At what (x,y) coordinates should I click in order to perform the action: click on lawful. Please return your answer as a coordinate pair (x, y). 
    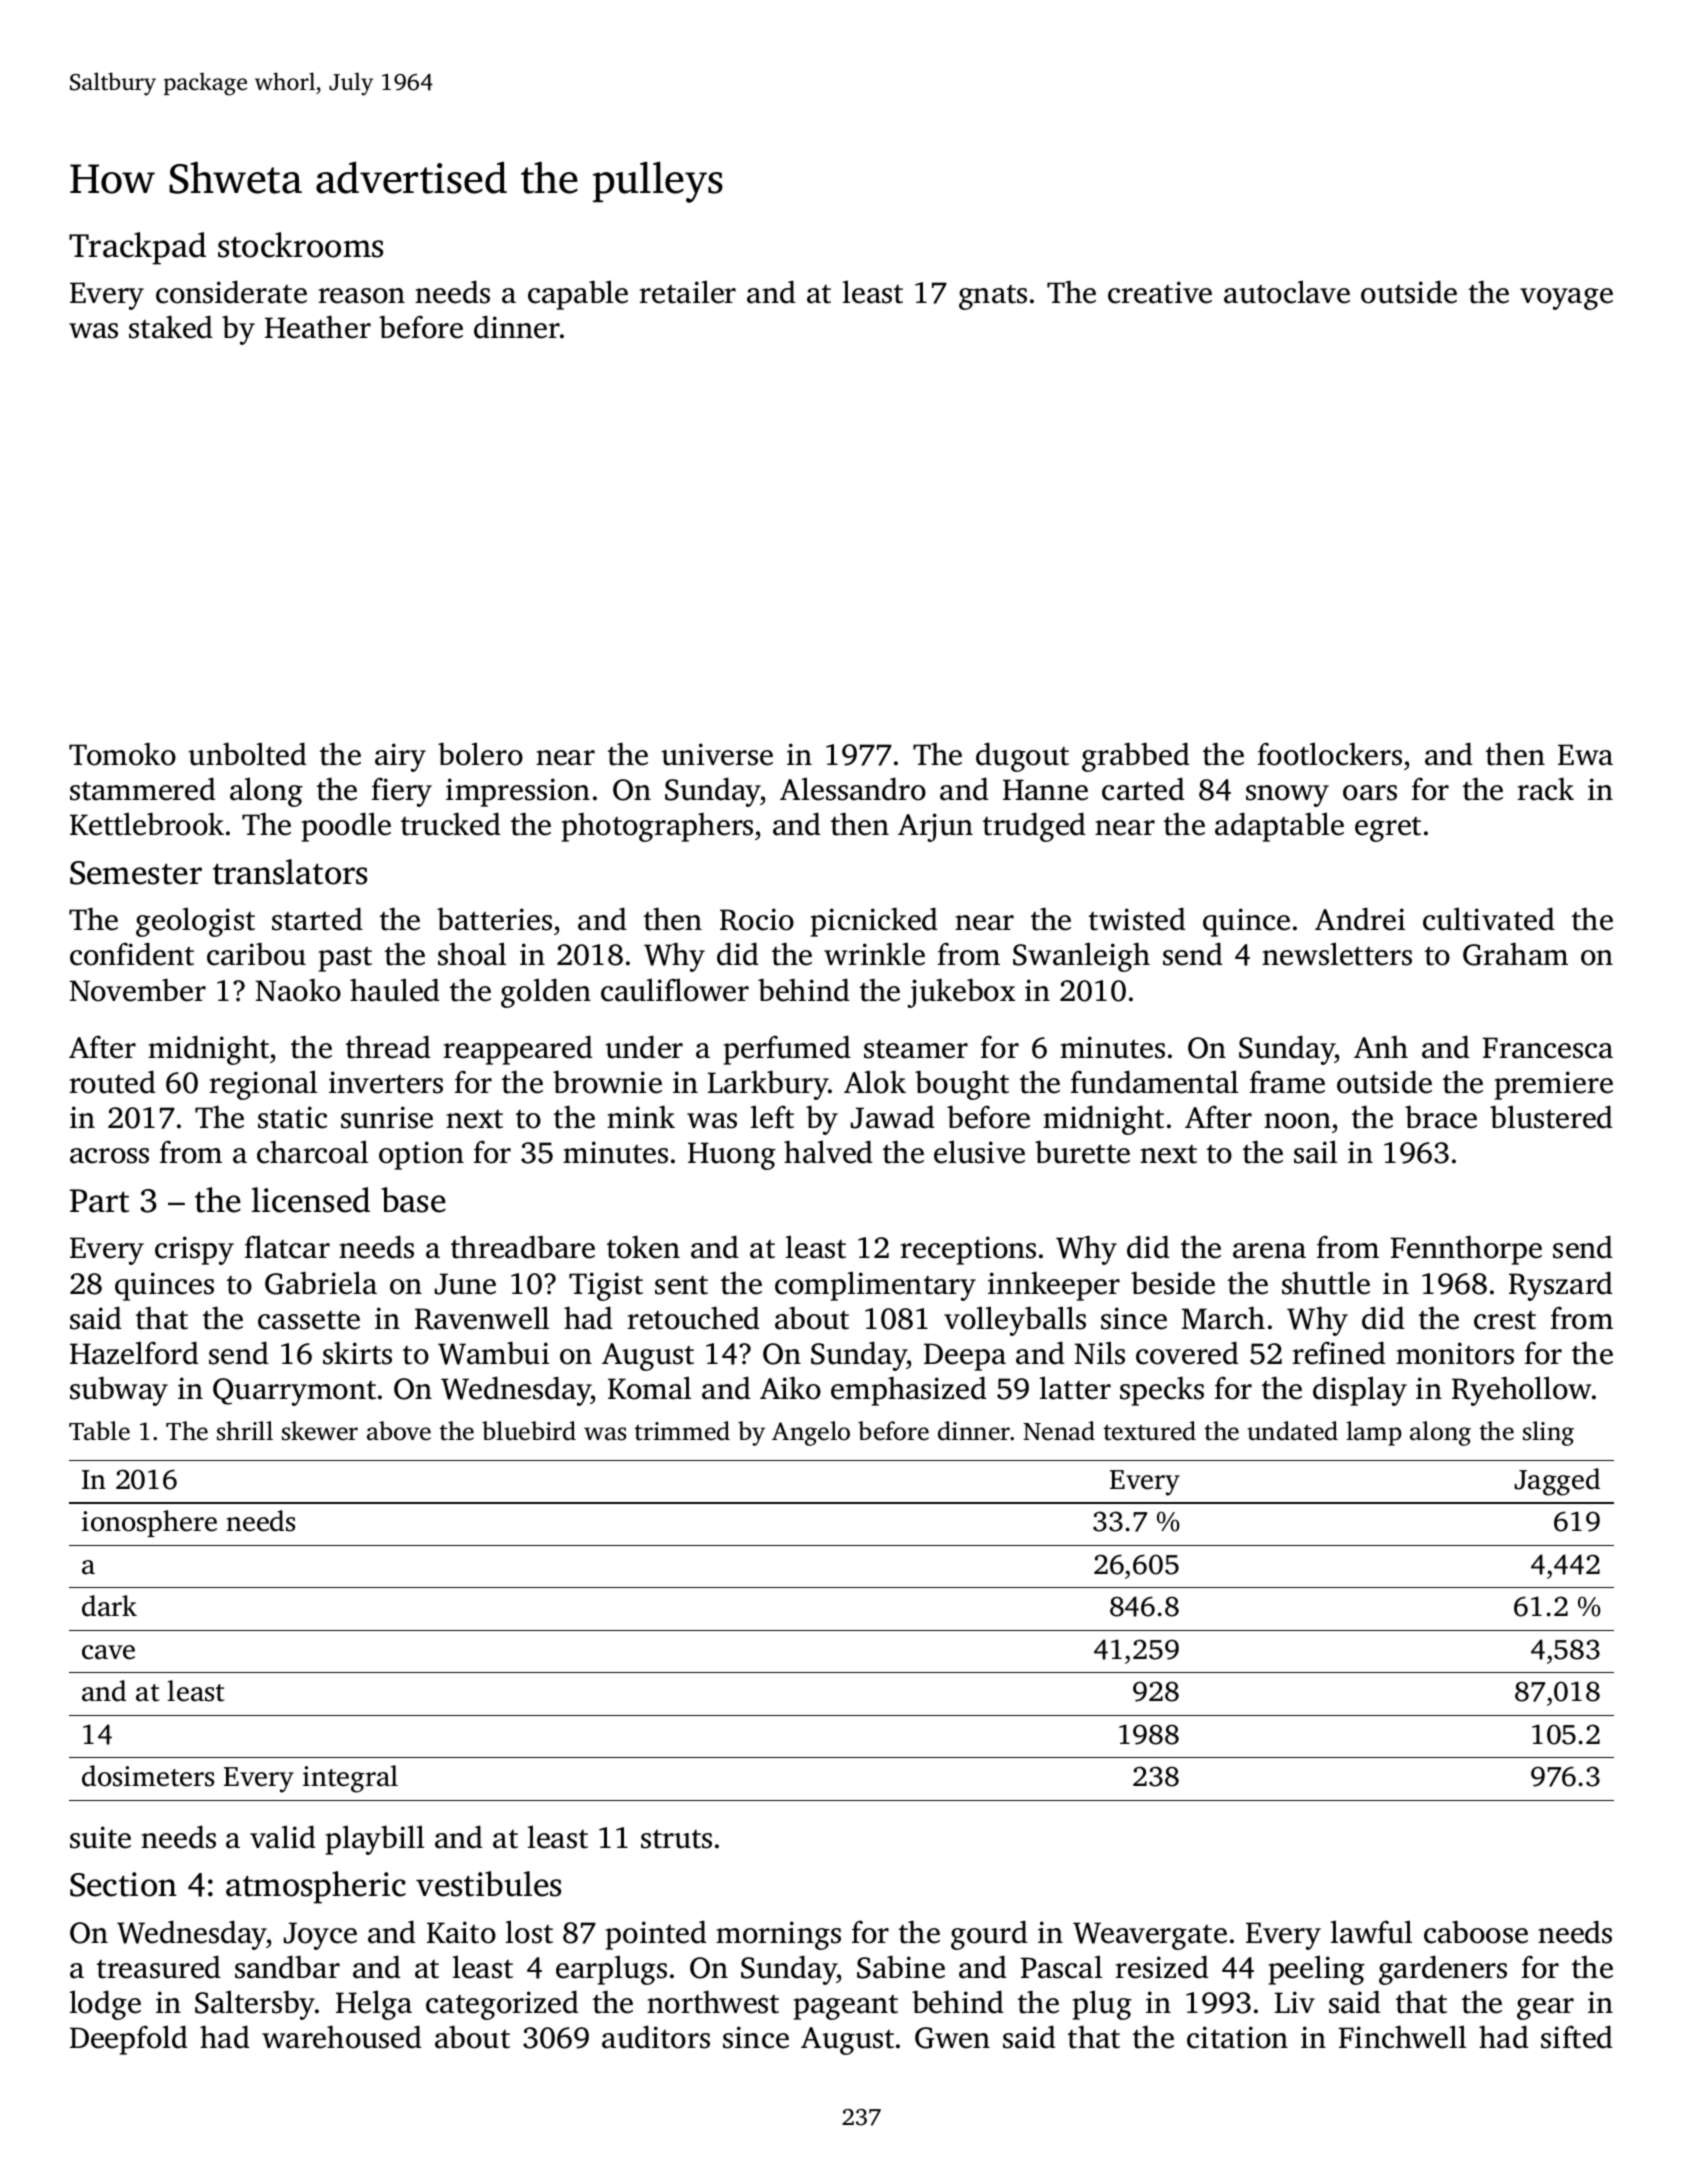
    Looking at the image, I should click on (1371, 1932).
